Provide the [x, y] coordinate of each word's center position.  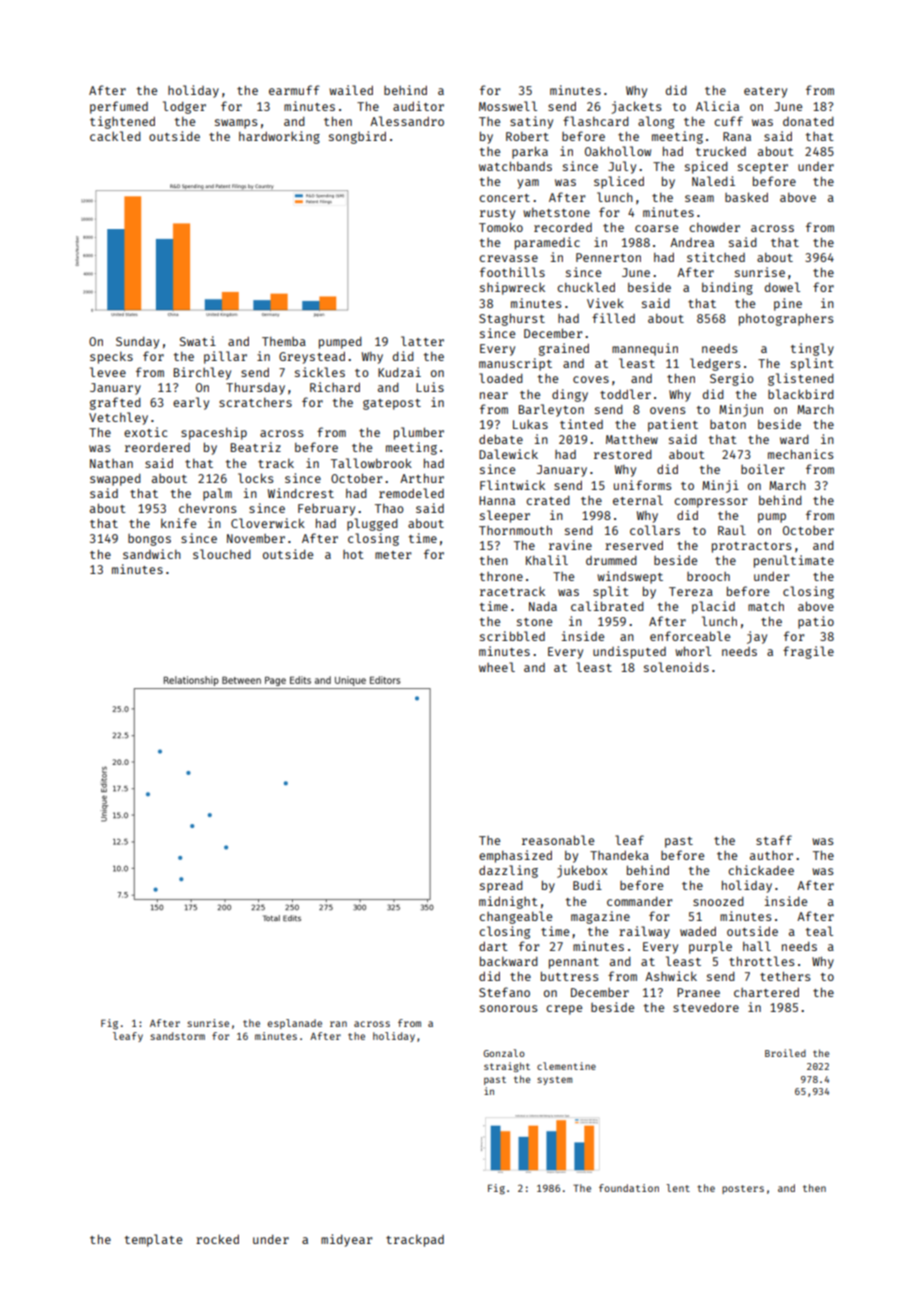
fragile [808, 652]
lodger [184, 107]
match [766, 606]
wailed [351, 90]
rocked [217, 1239]
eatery [765, 92]
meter [393, 555]
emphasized [515, 856]
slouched [222, 554]
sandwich [152, 554]
